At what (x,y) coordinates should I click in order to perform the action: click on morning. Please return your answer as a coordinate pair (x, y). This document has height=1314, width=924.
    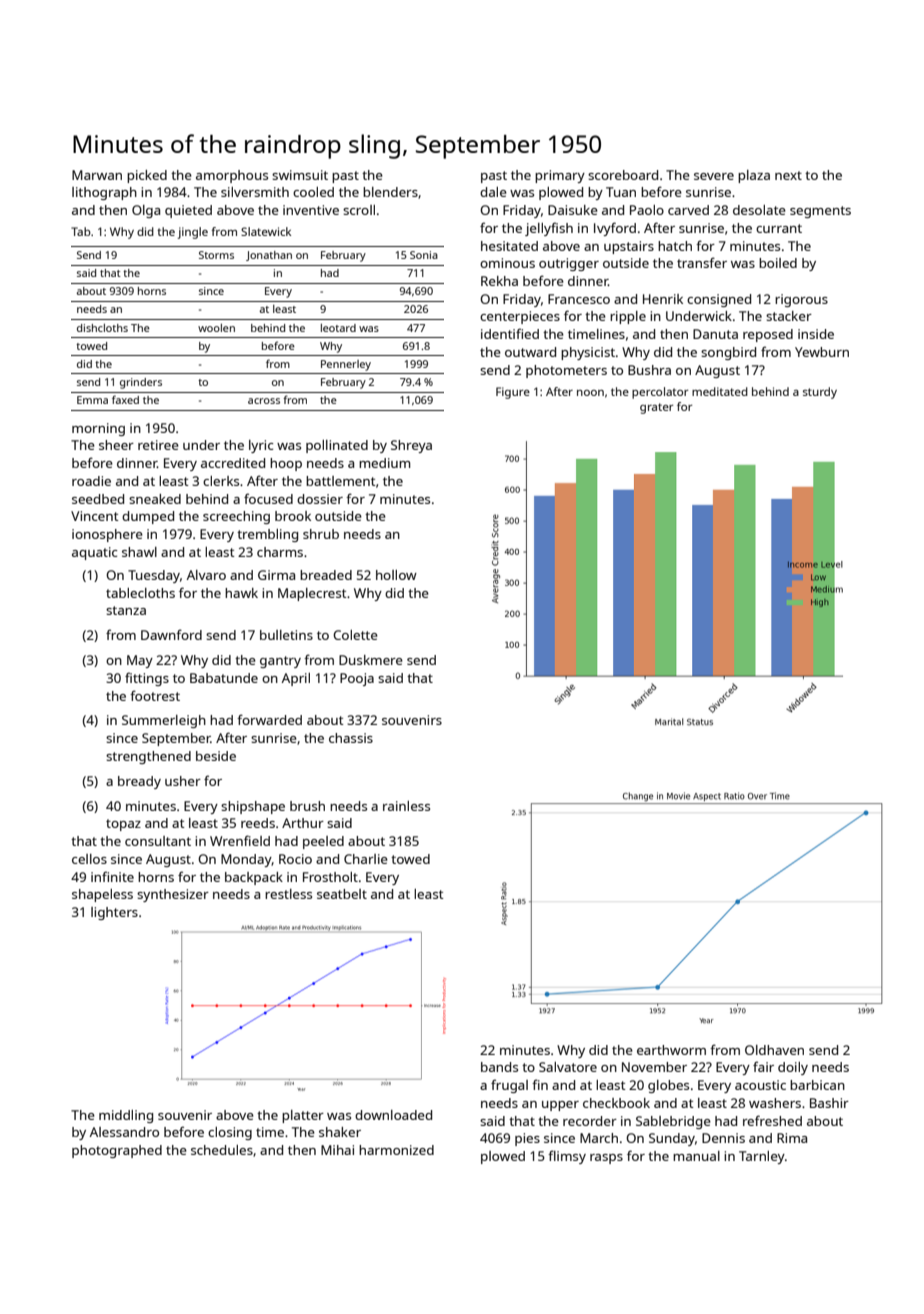
    Looking at the image, I should click on (98, 429).
